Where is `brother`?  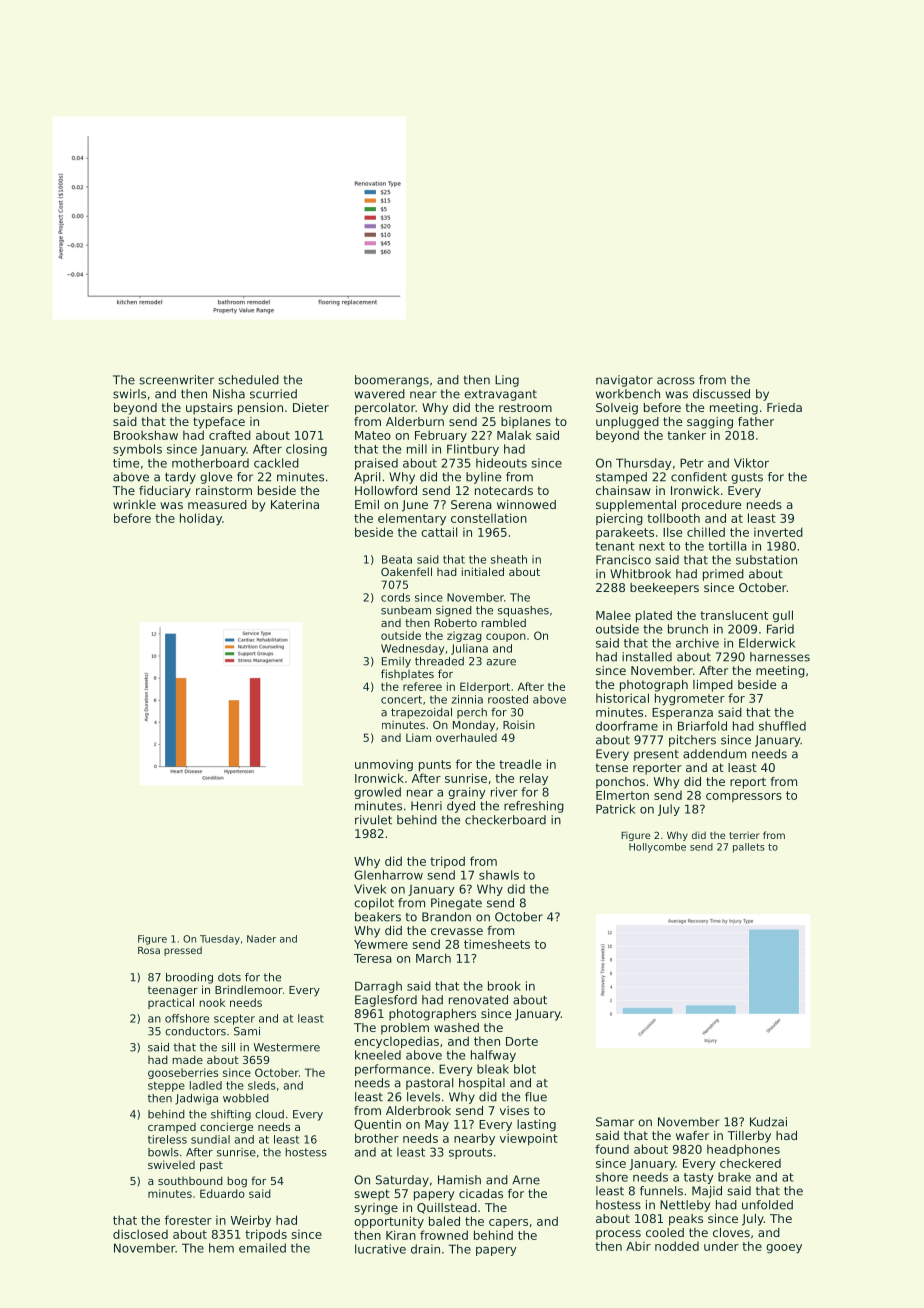
brother is located at coordinates (377, 1138).
